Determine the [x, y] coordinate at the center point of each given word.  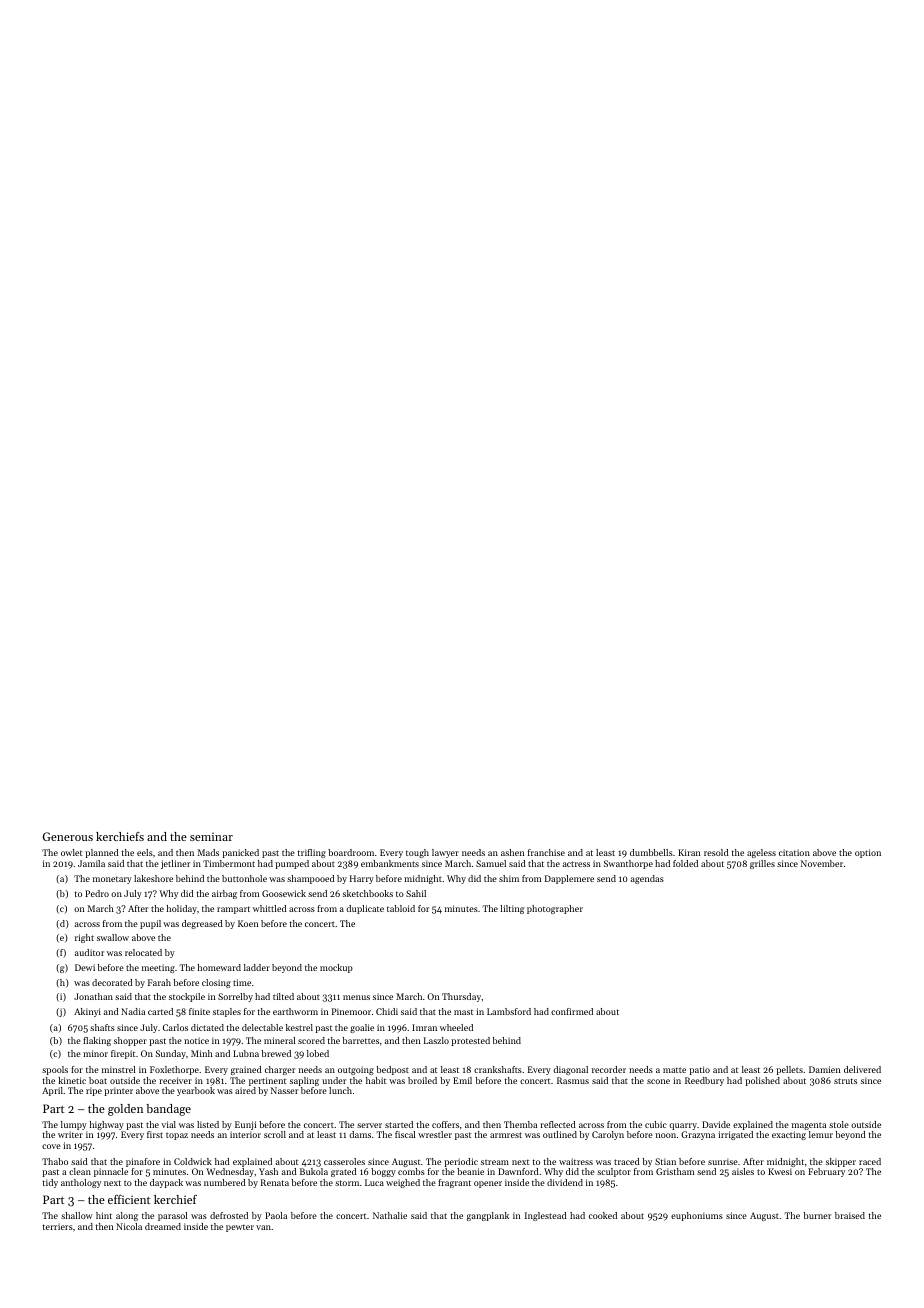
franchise [546, 852]
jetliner [175, 864]
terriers [58, 1226]
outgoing [356, 1070]
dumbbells [651, 852]
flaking [97, 1041]
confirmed [572, 1011]
